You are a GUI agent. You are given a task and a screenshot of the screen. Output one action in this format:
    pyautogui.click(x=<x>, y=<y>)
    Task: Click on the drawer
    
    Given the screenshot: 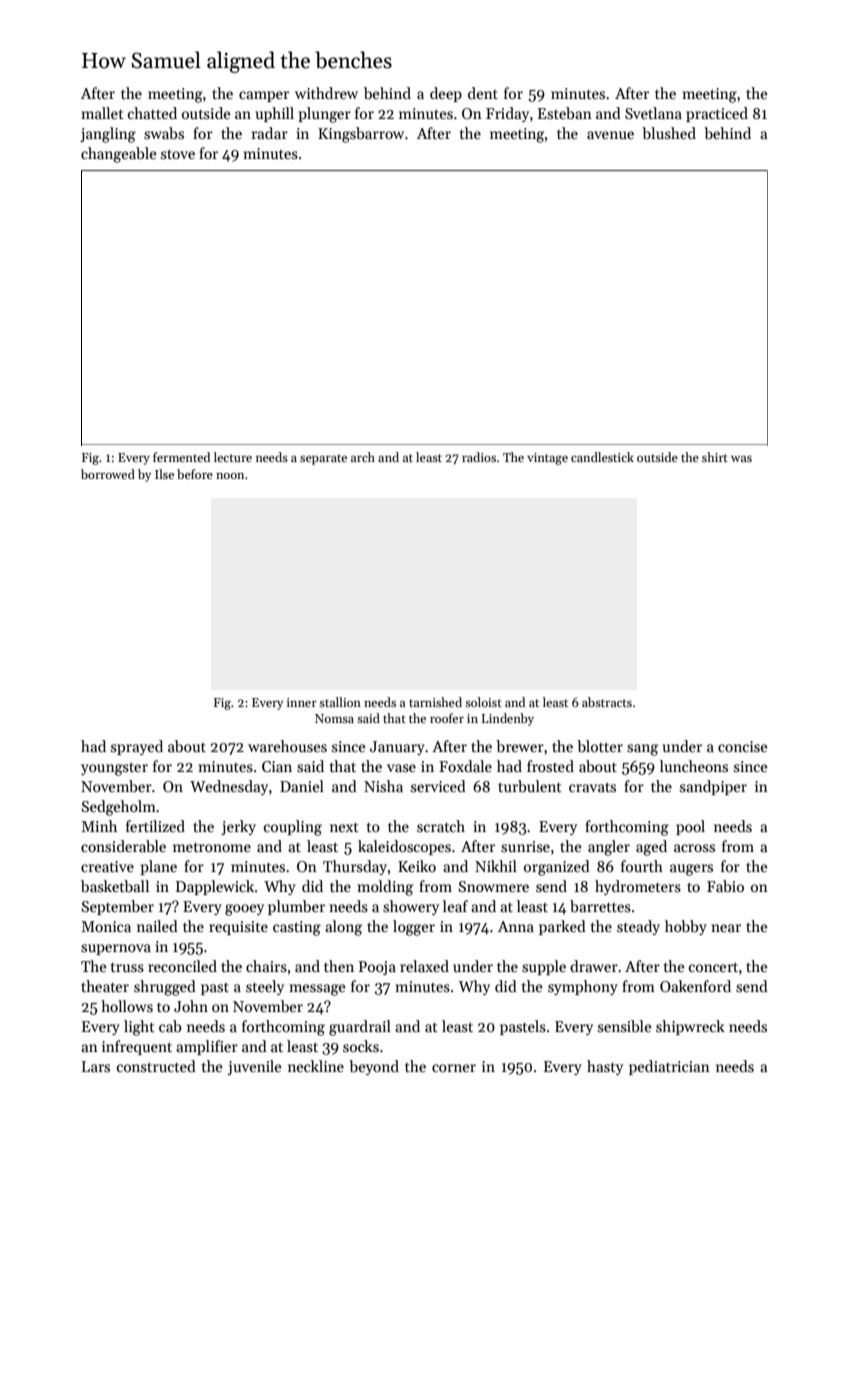 What is the action you would take?
    pyautogui.click(x=594, y=966)
